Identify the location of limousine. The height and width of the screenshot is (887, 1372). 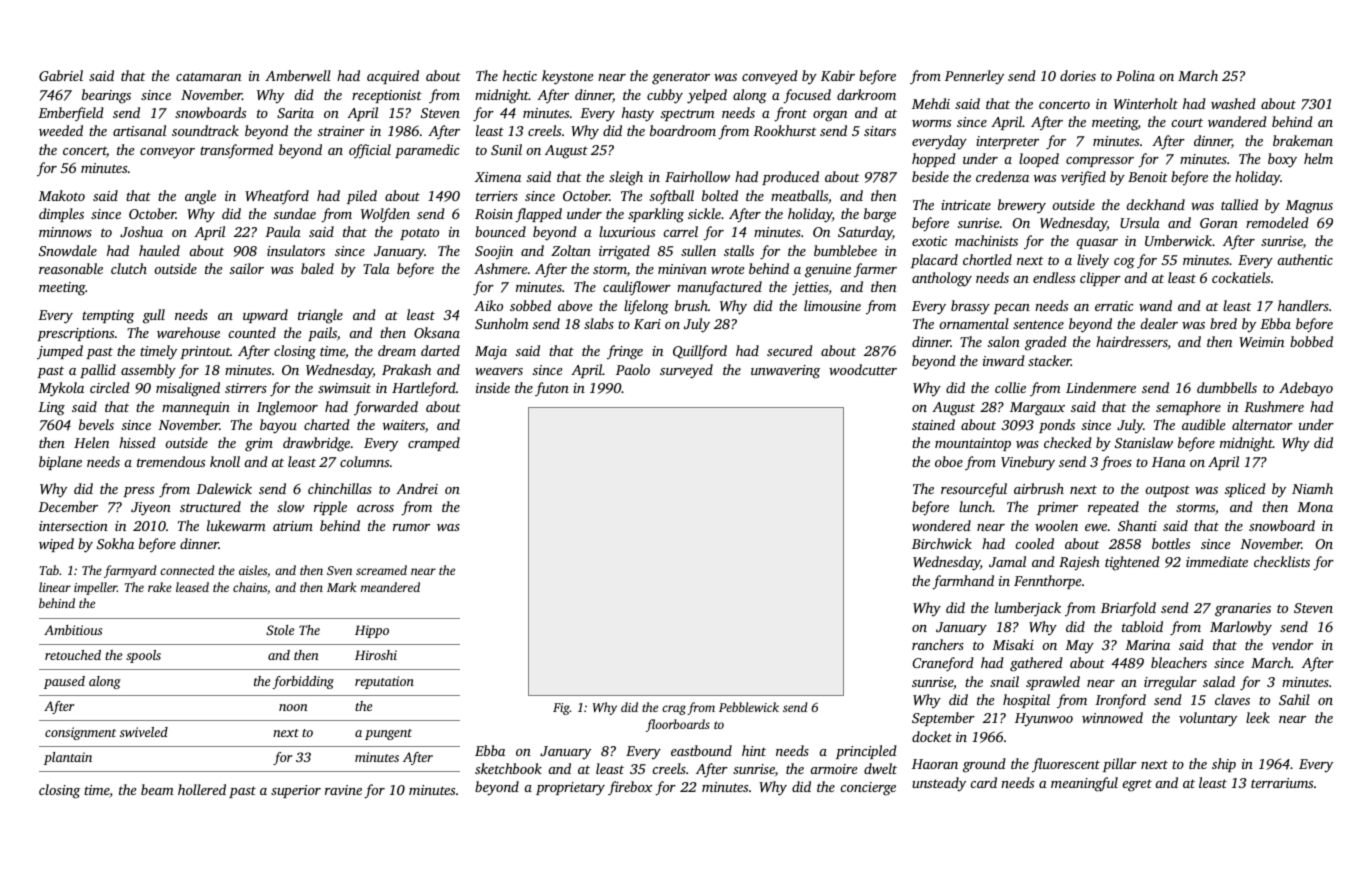
(832, 305).
